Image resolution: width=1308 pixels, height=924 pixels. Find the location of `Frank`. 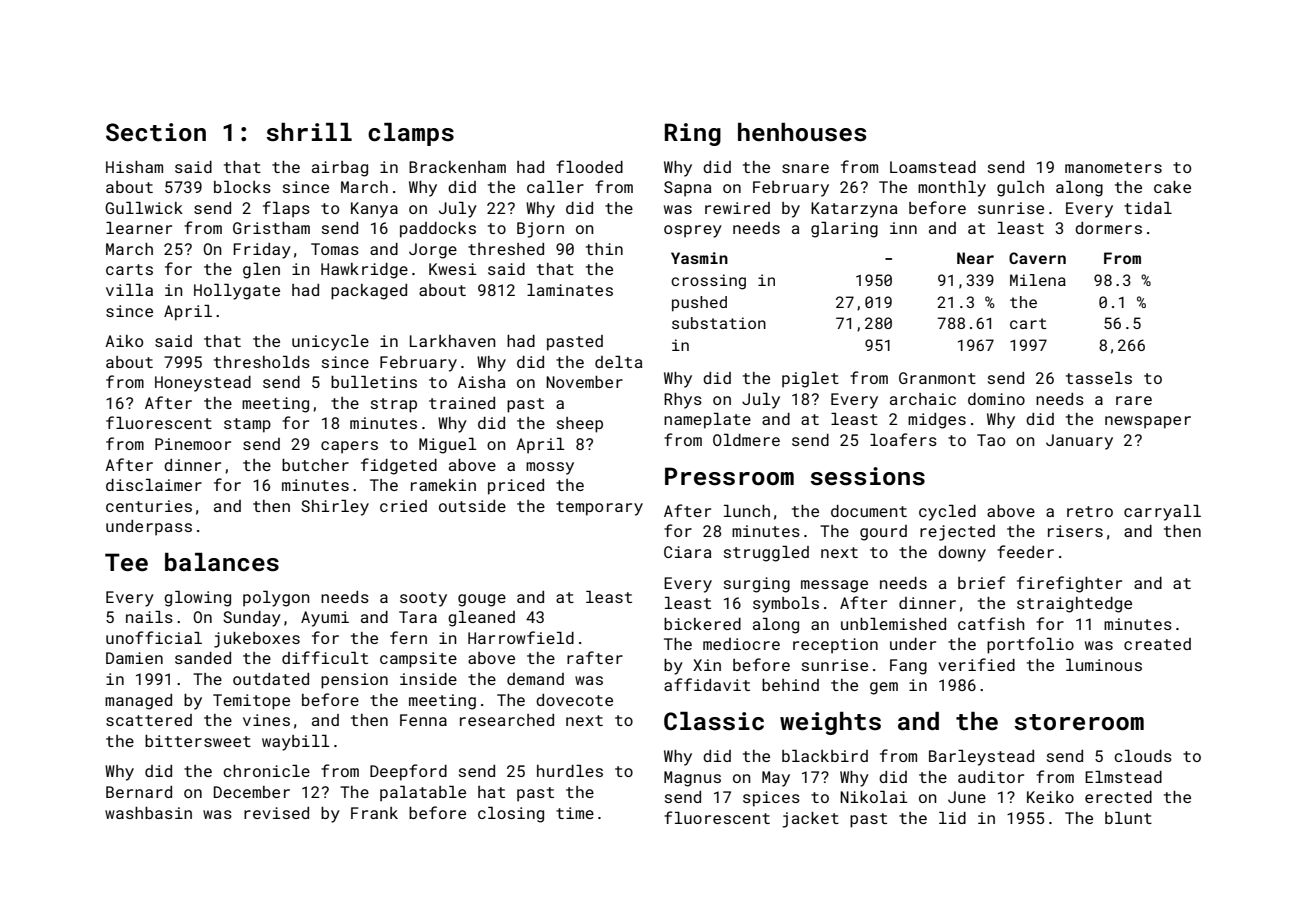

Frank is located at coordinates (374, 813).
